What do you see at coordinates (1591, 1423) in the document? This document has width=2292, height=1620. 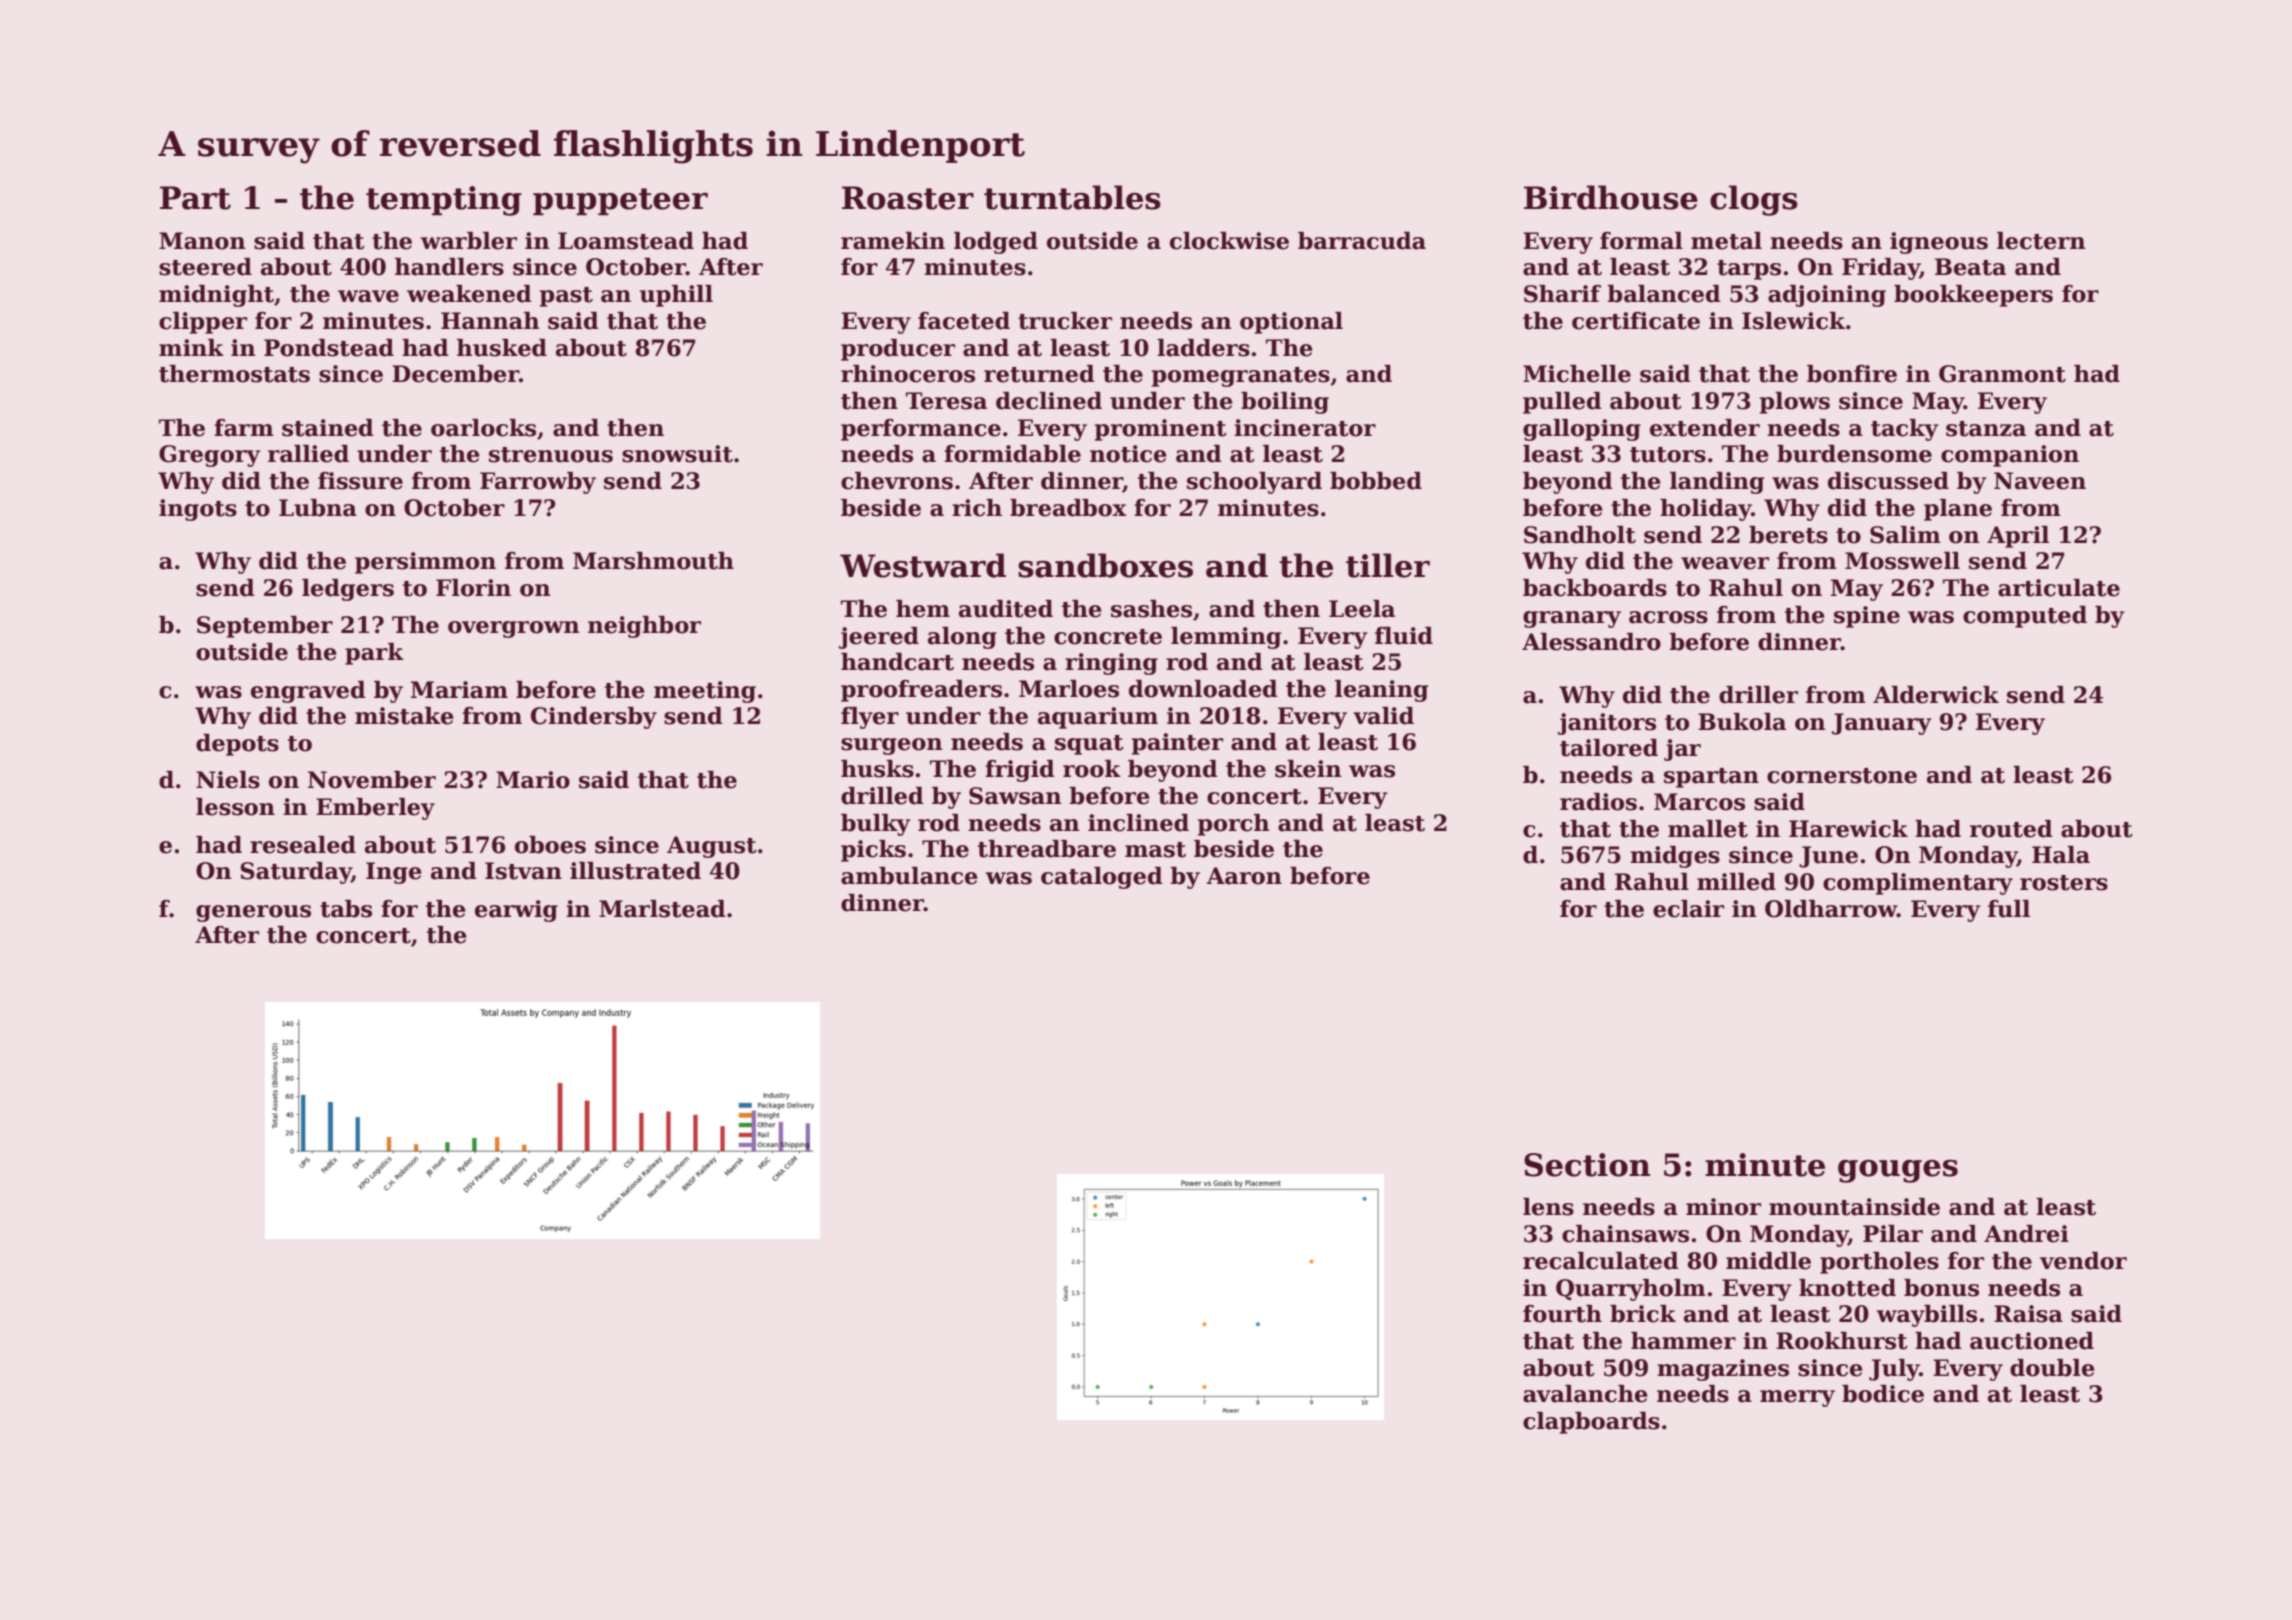 I see `clapboards` at bounding box center [1591, 1423].
